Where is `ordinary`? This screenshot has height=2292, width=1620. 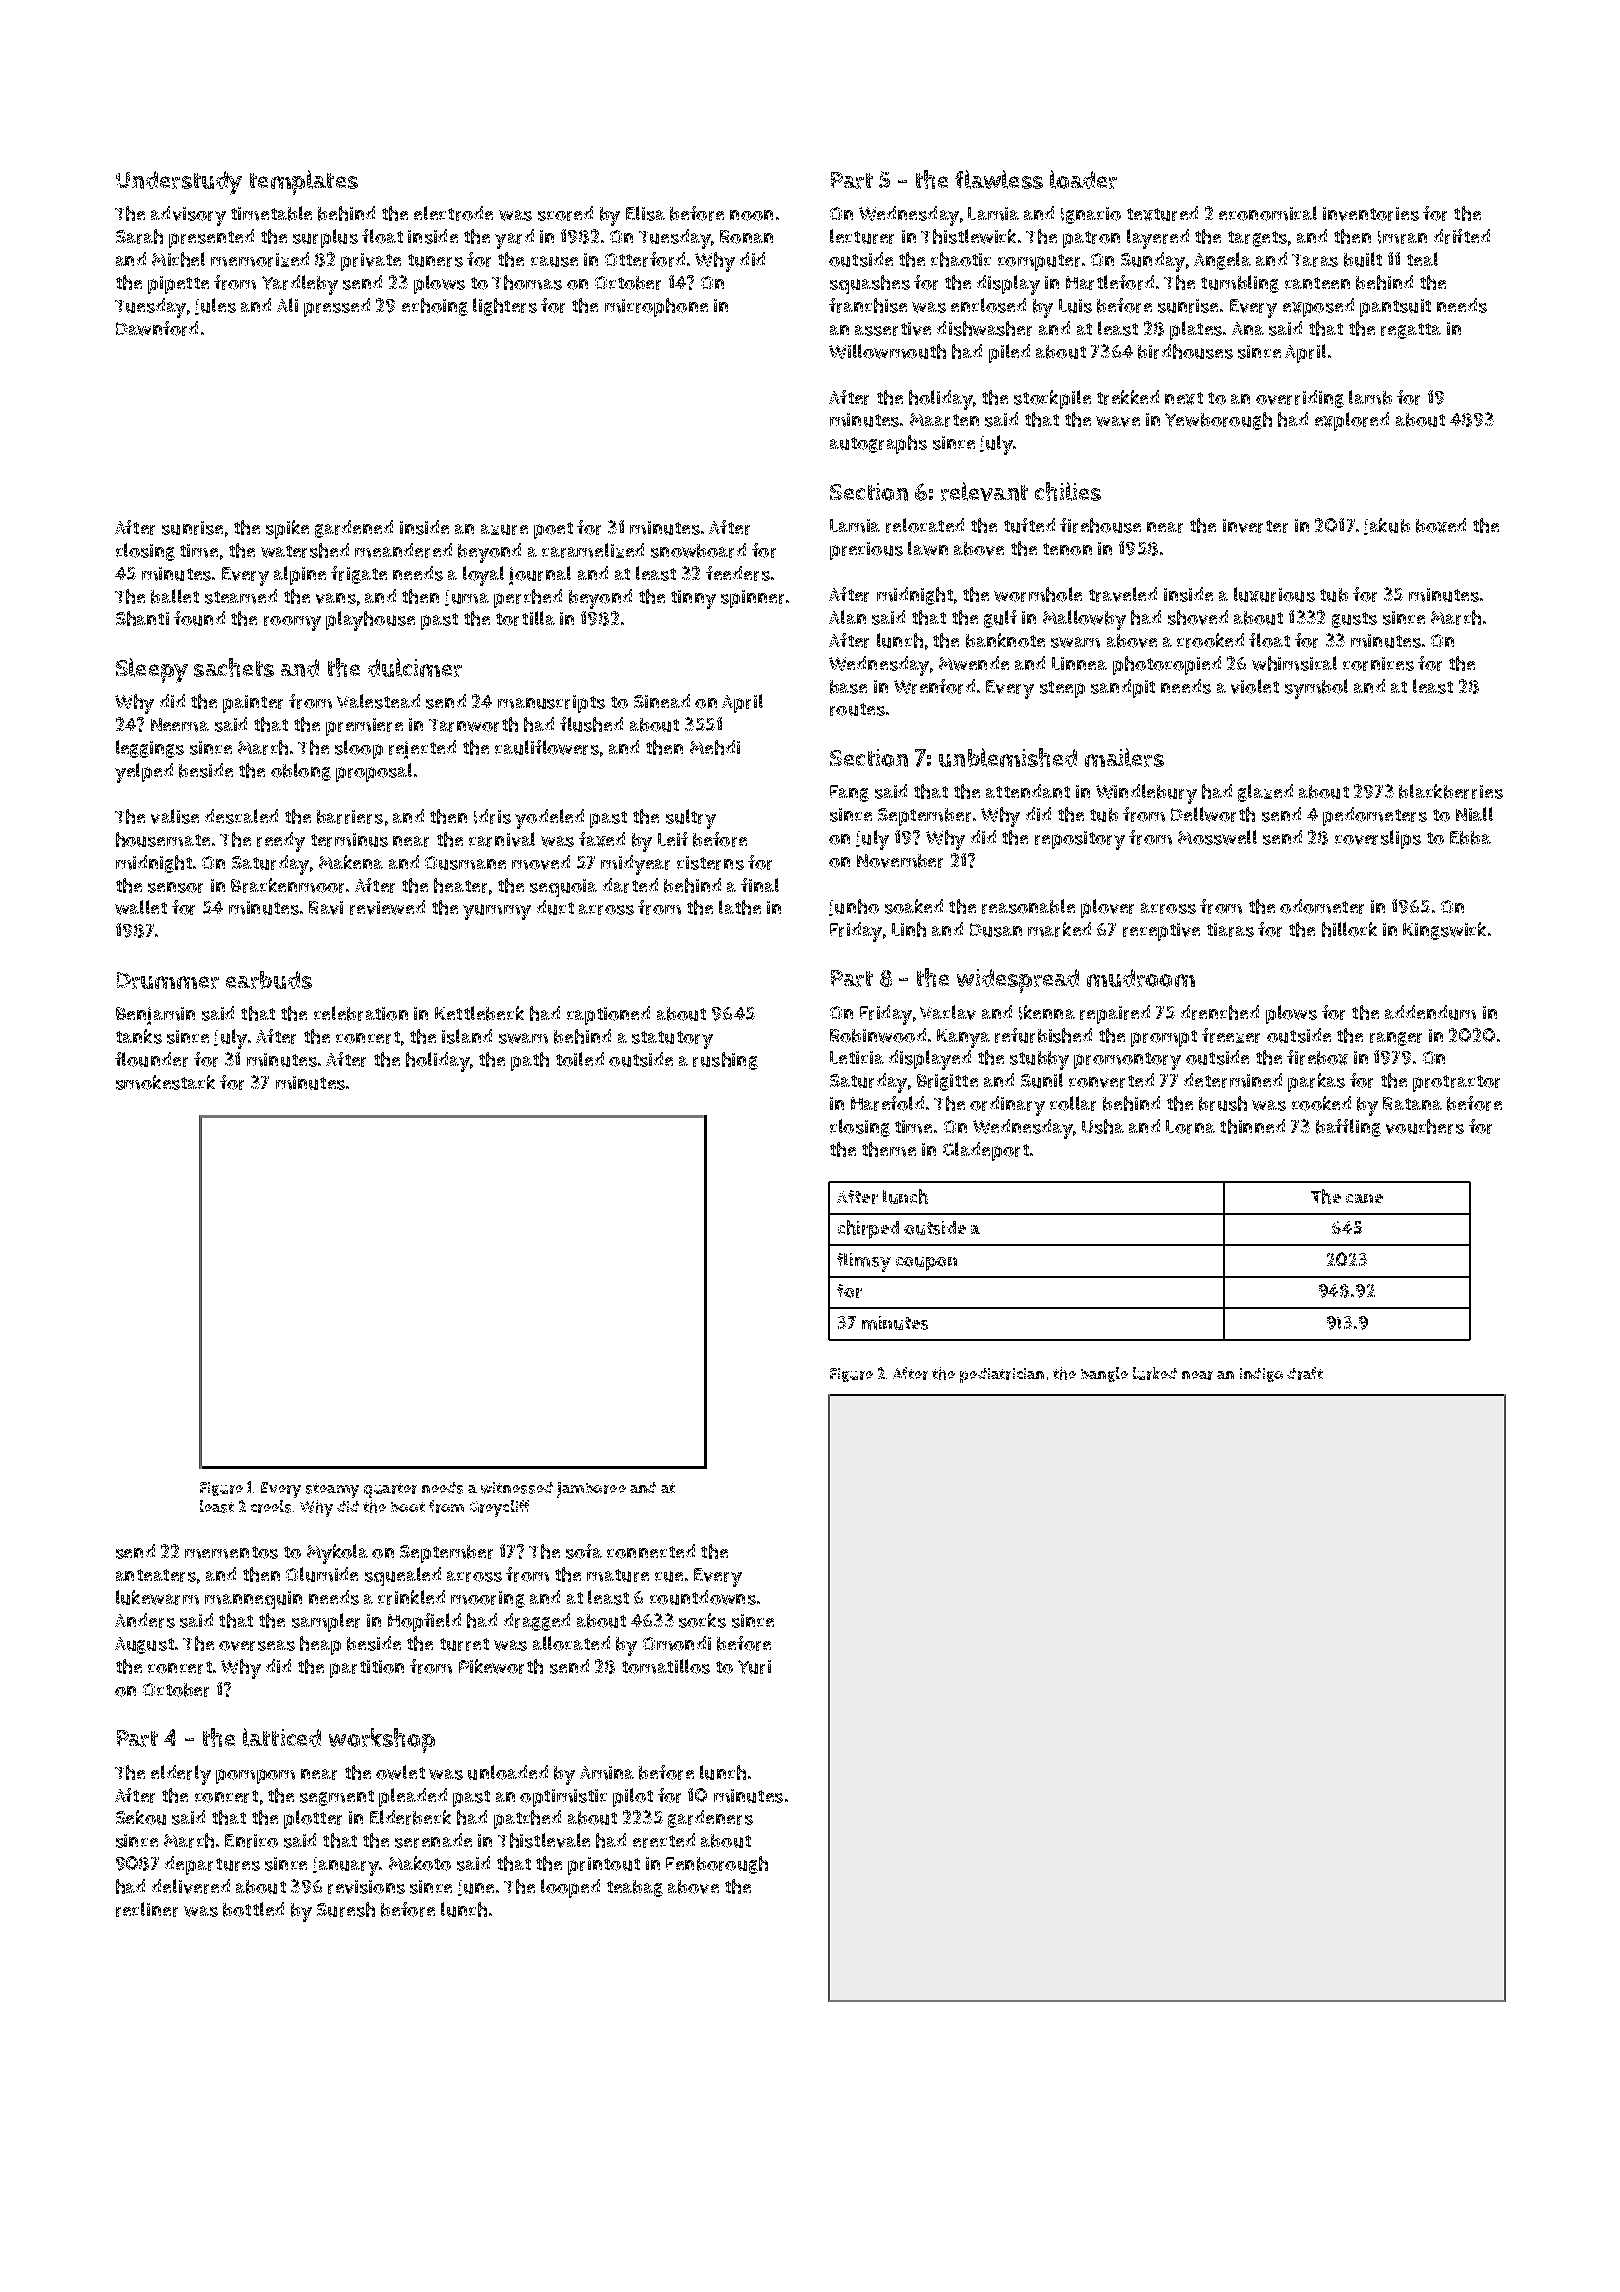 ordinary is located at coordinates (1007, 1106).
